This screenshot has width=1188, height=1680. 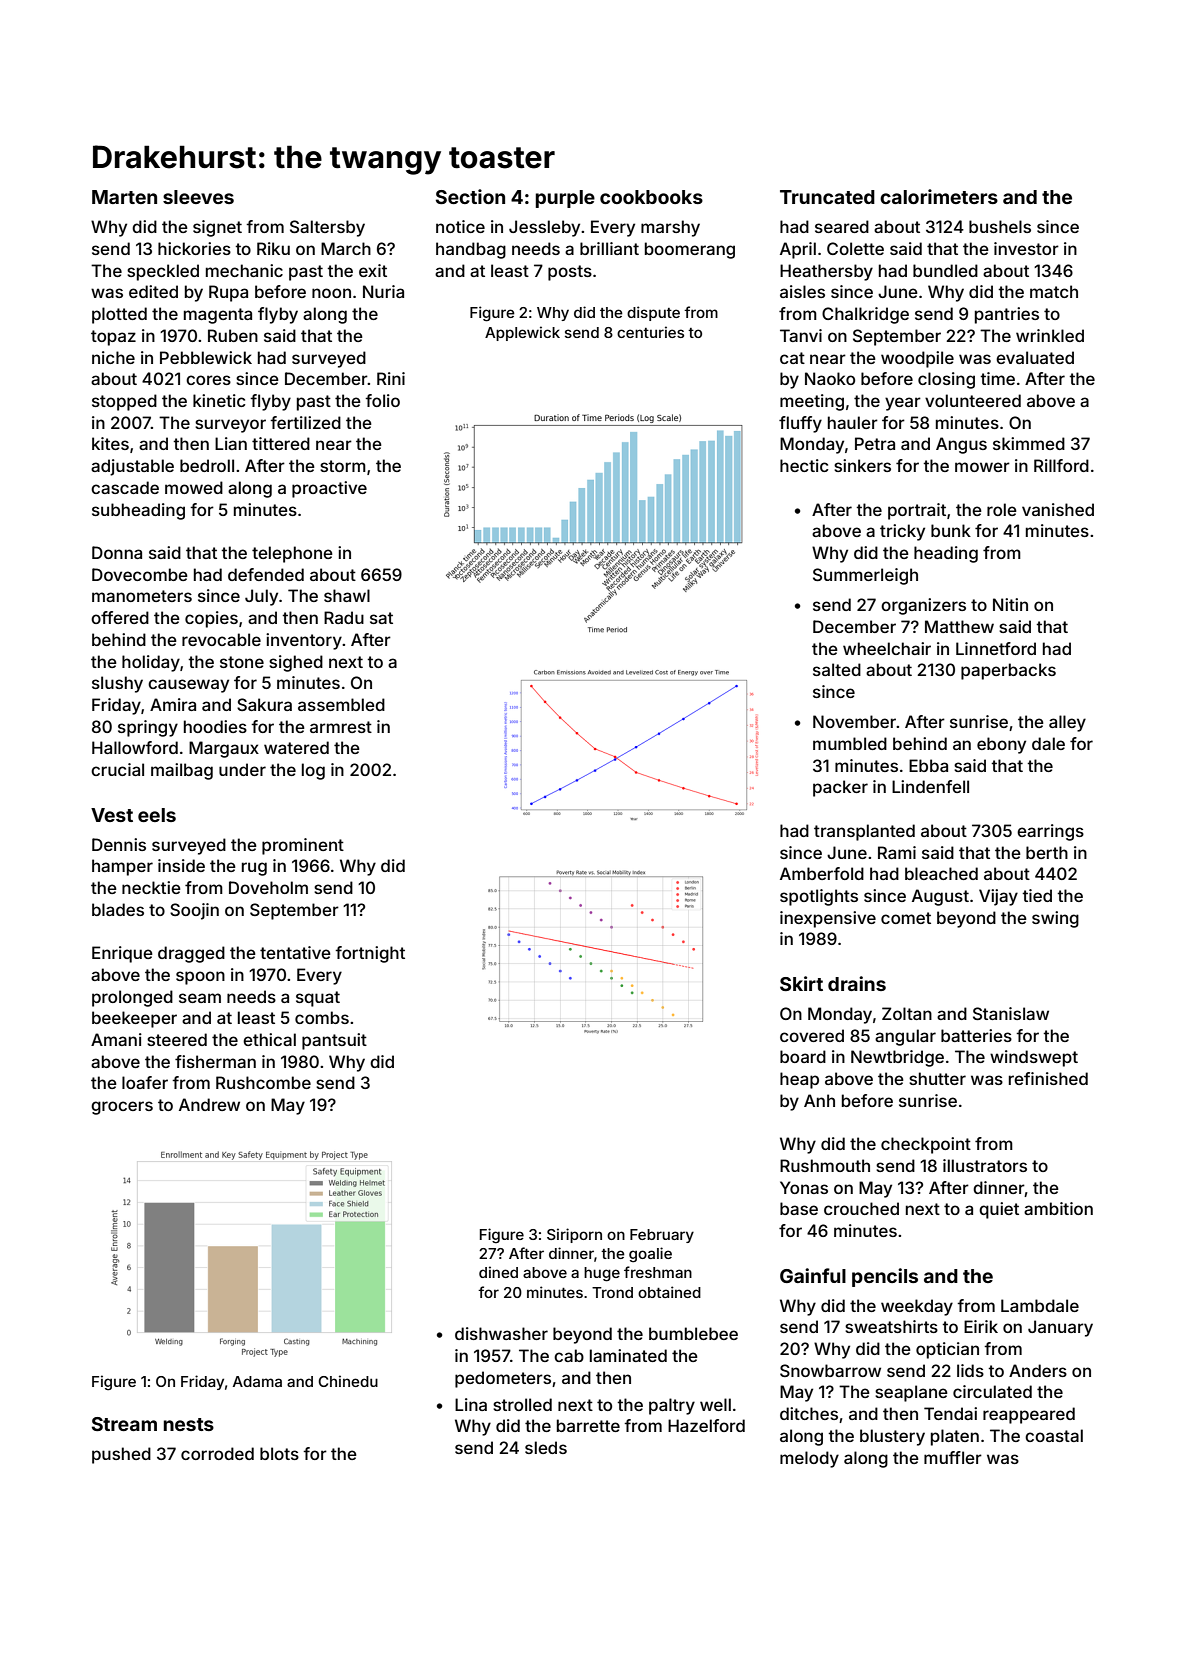 I want to click on reappeared, so click(x=1029, y=1415).
